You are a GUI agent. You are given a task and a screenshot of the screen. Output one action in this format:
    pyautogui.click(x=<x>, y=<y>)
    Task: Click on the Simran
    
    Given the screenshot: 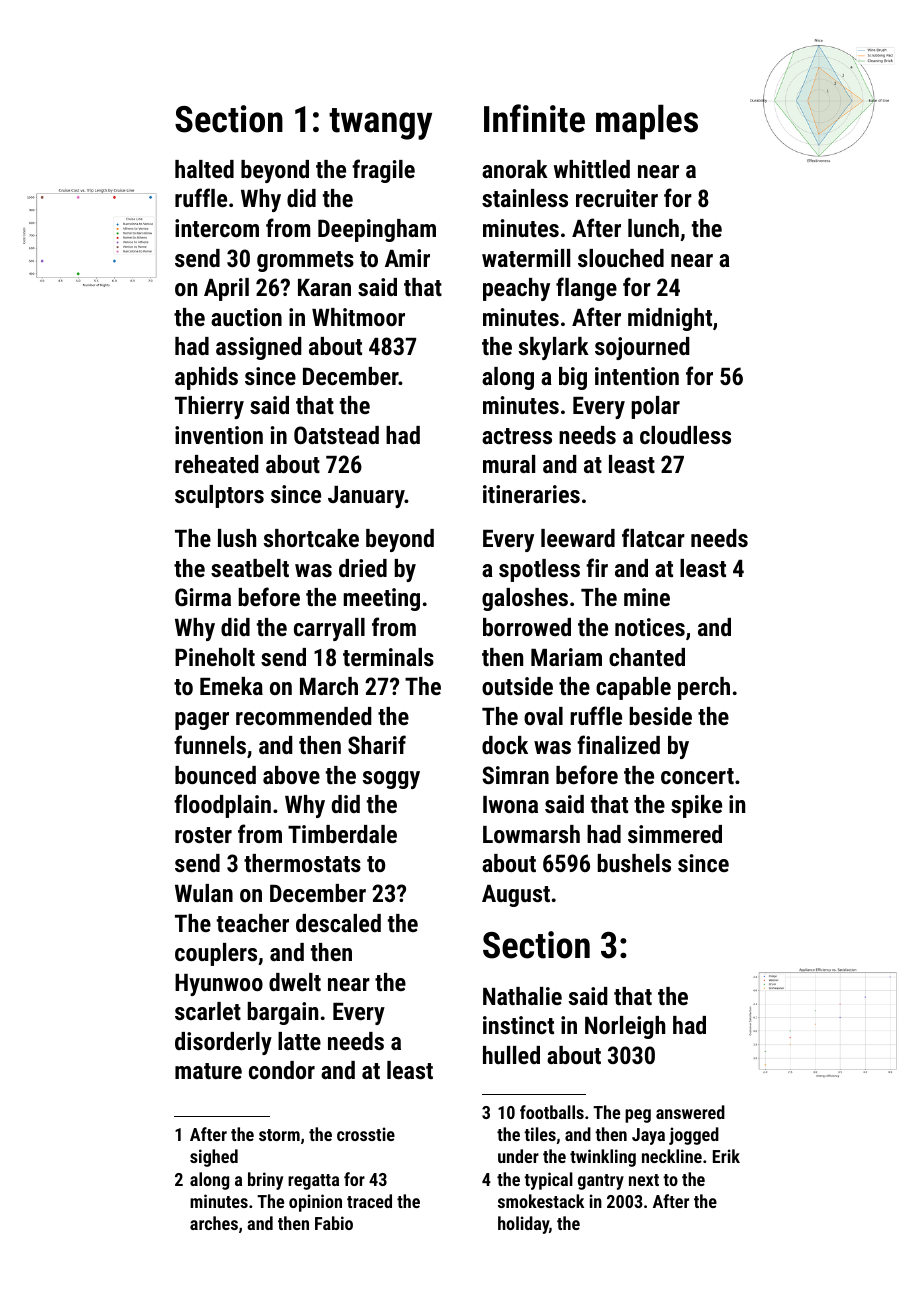 What is the action you would take?
    pyautogui.click(x=515, y=775)
